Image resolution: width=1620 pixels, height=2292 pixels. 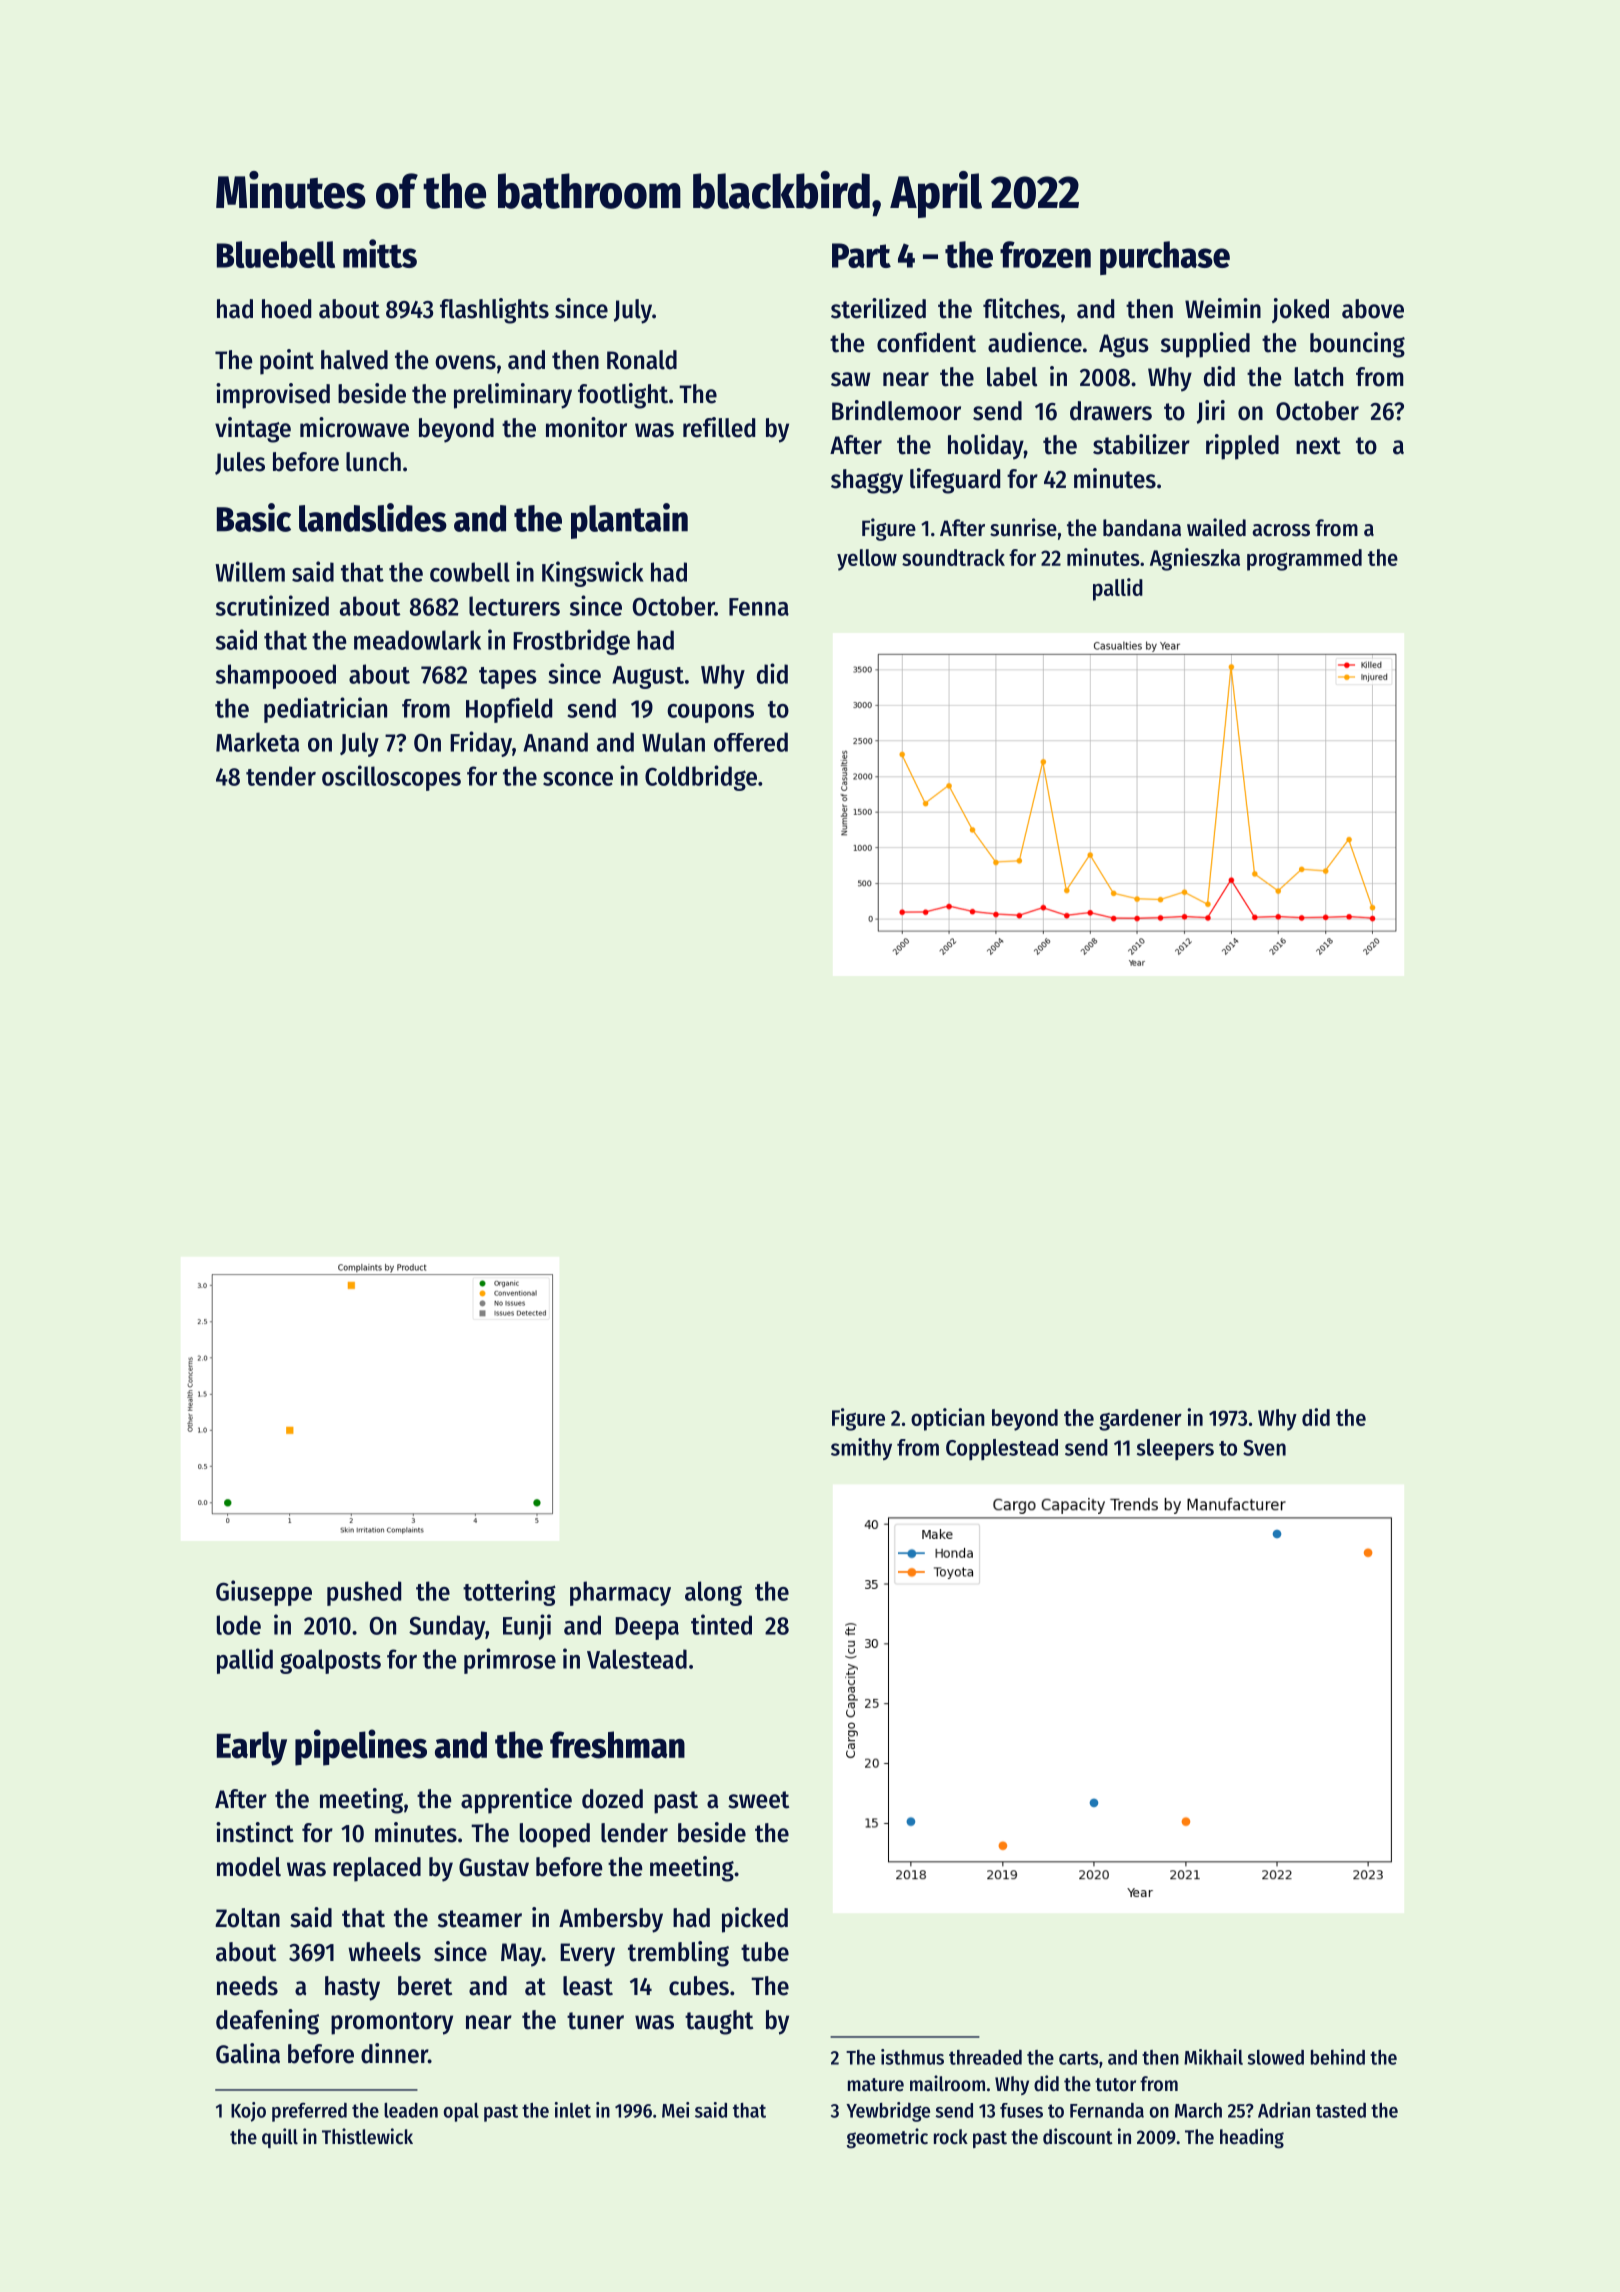 What do you see at coordinates (751, 742) in the screenshot?
I see `offered` at bounding box center [751, 742].
